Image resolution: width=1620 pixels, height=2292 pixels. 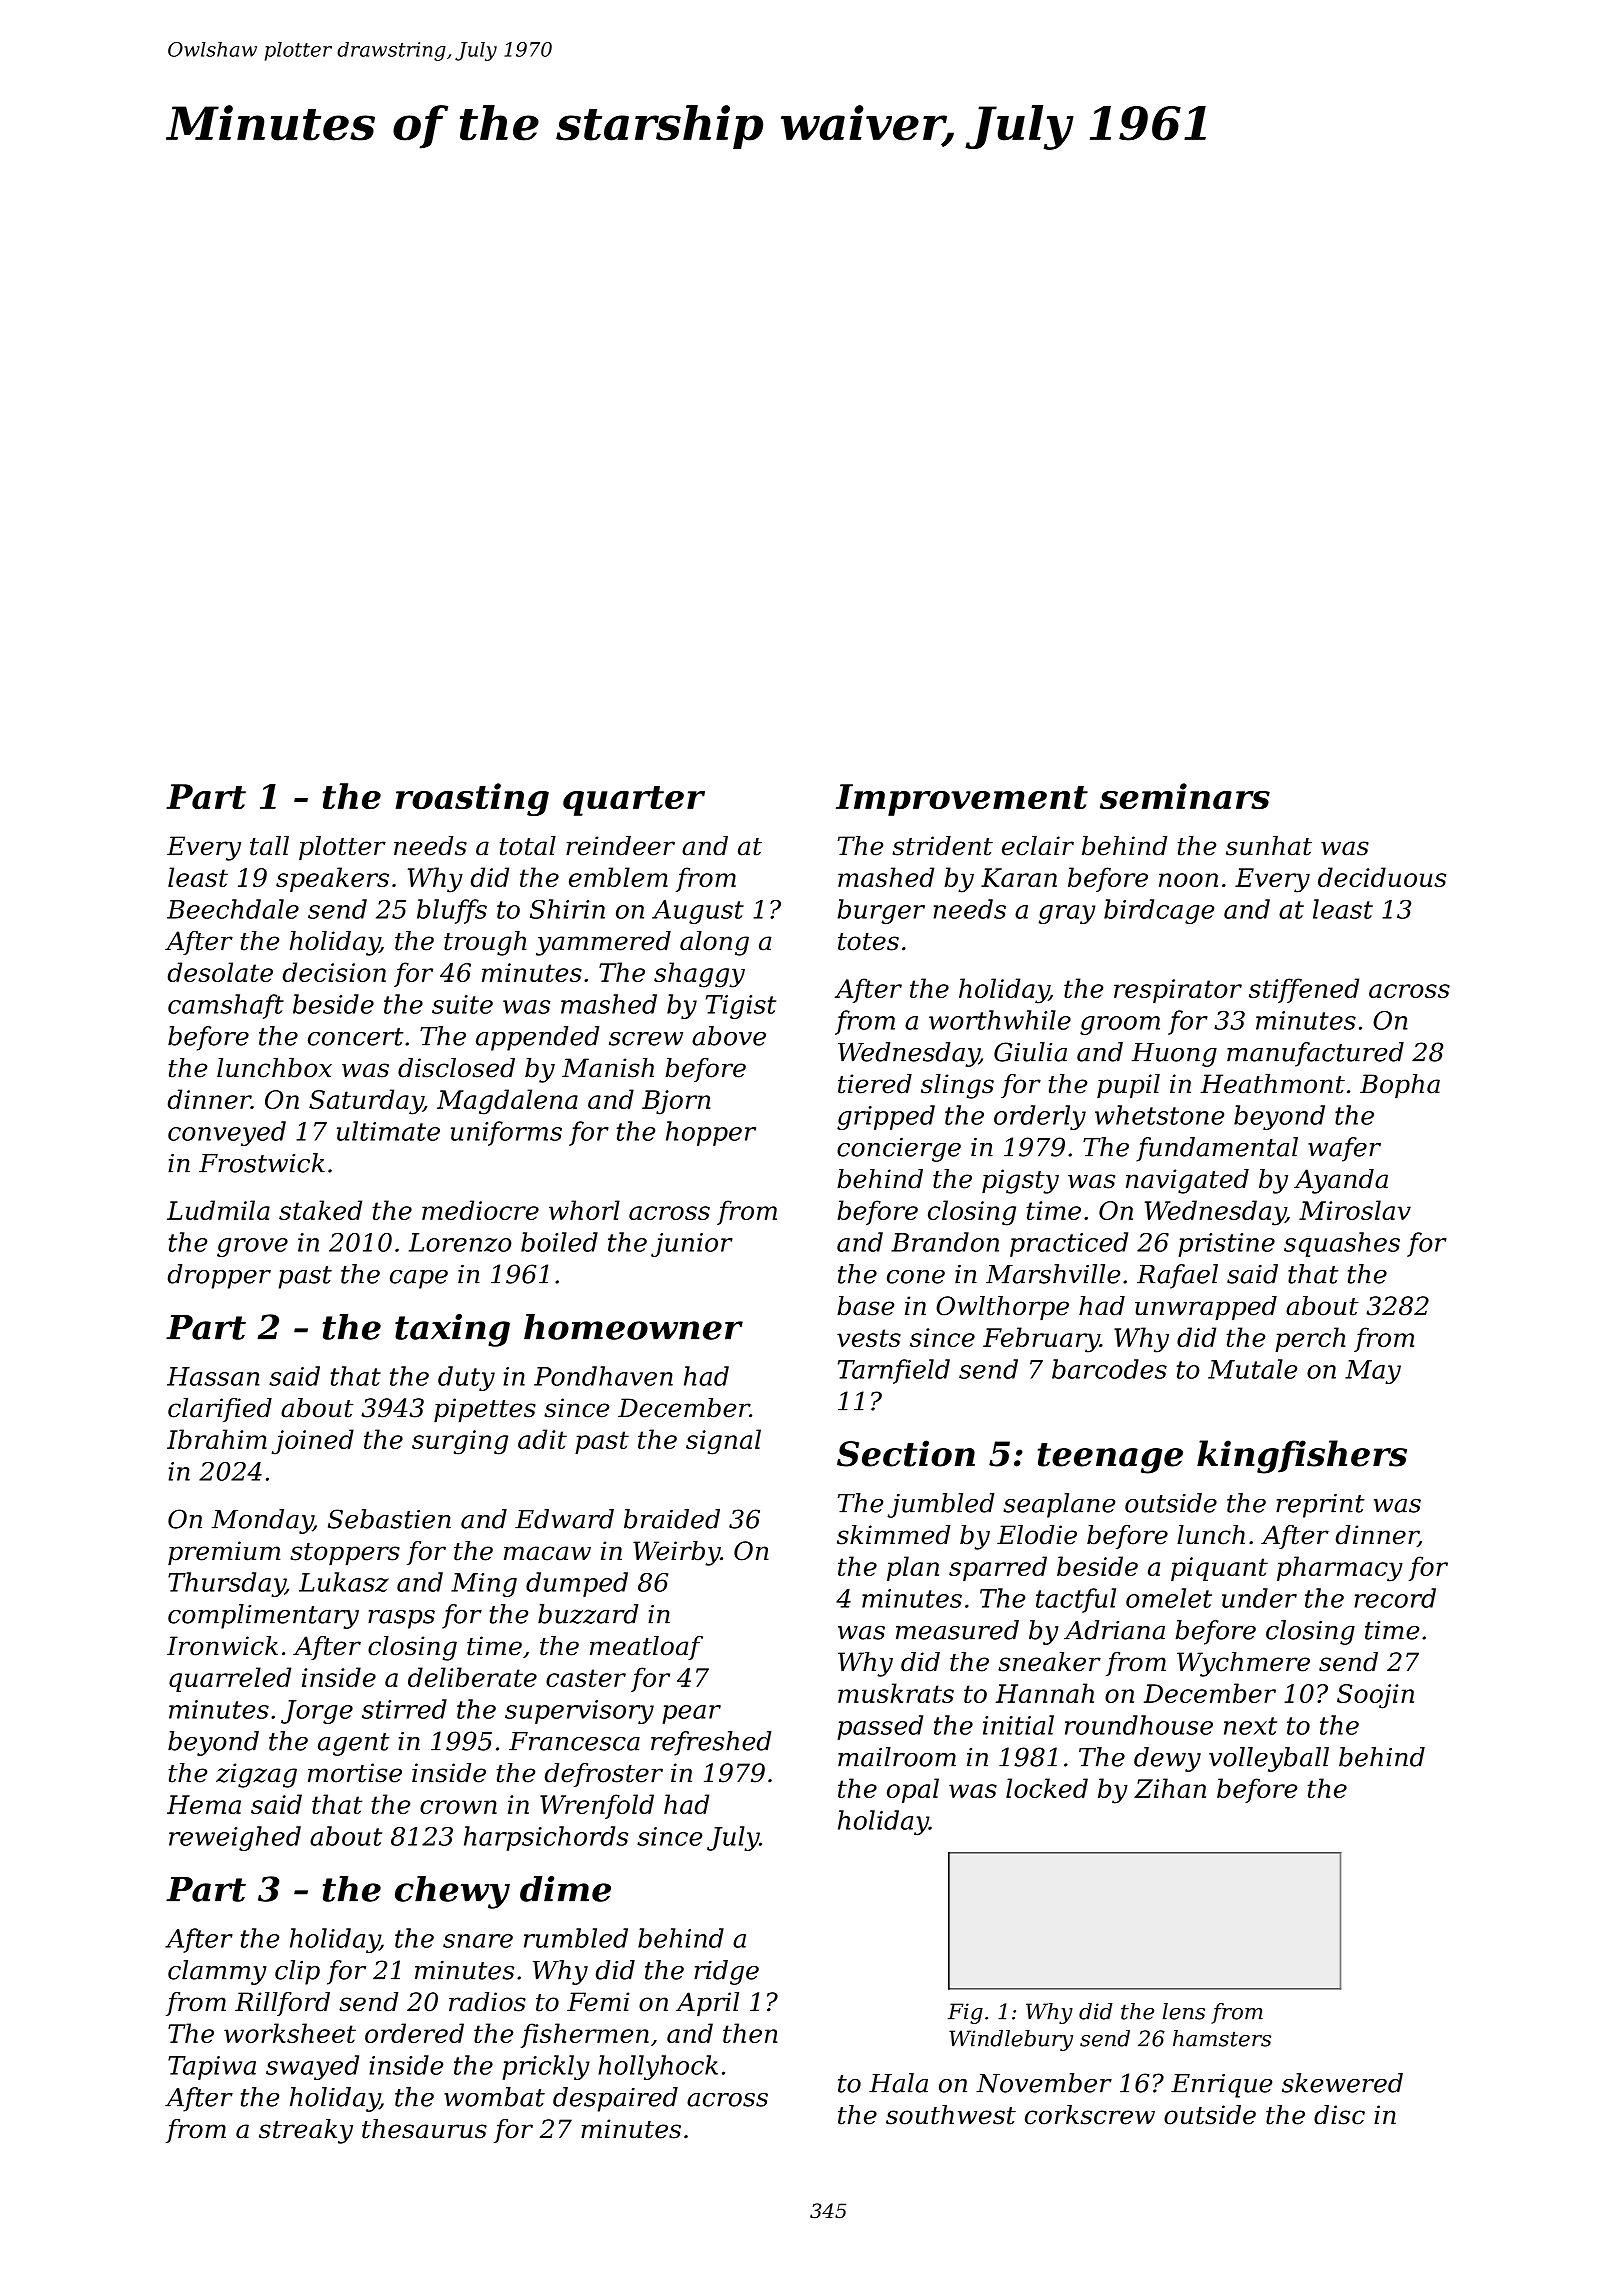 What do you see at coordinates (634, 801) in the page?
I see `quarter` at bounding box center [634, 801].
